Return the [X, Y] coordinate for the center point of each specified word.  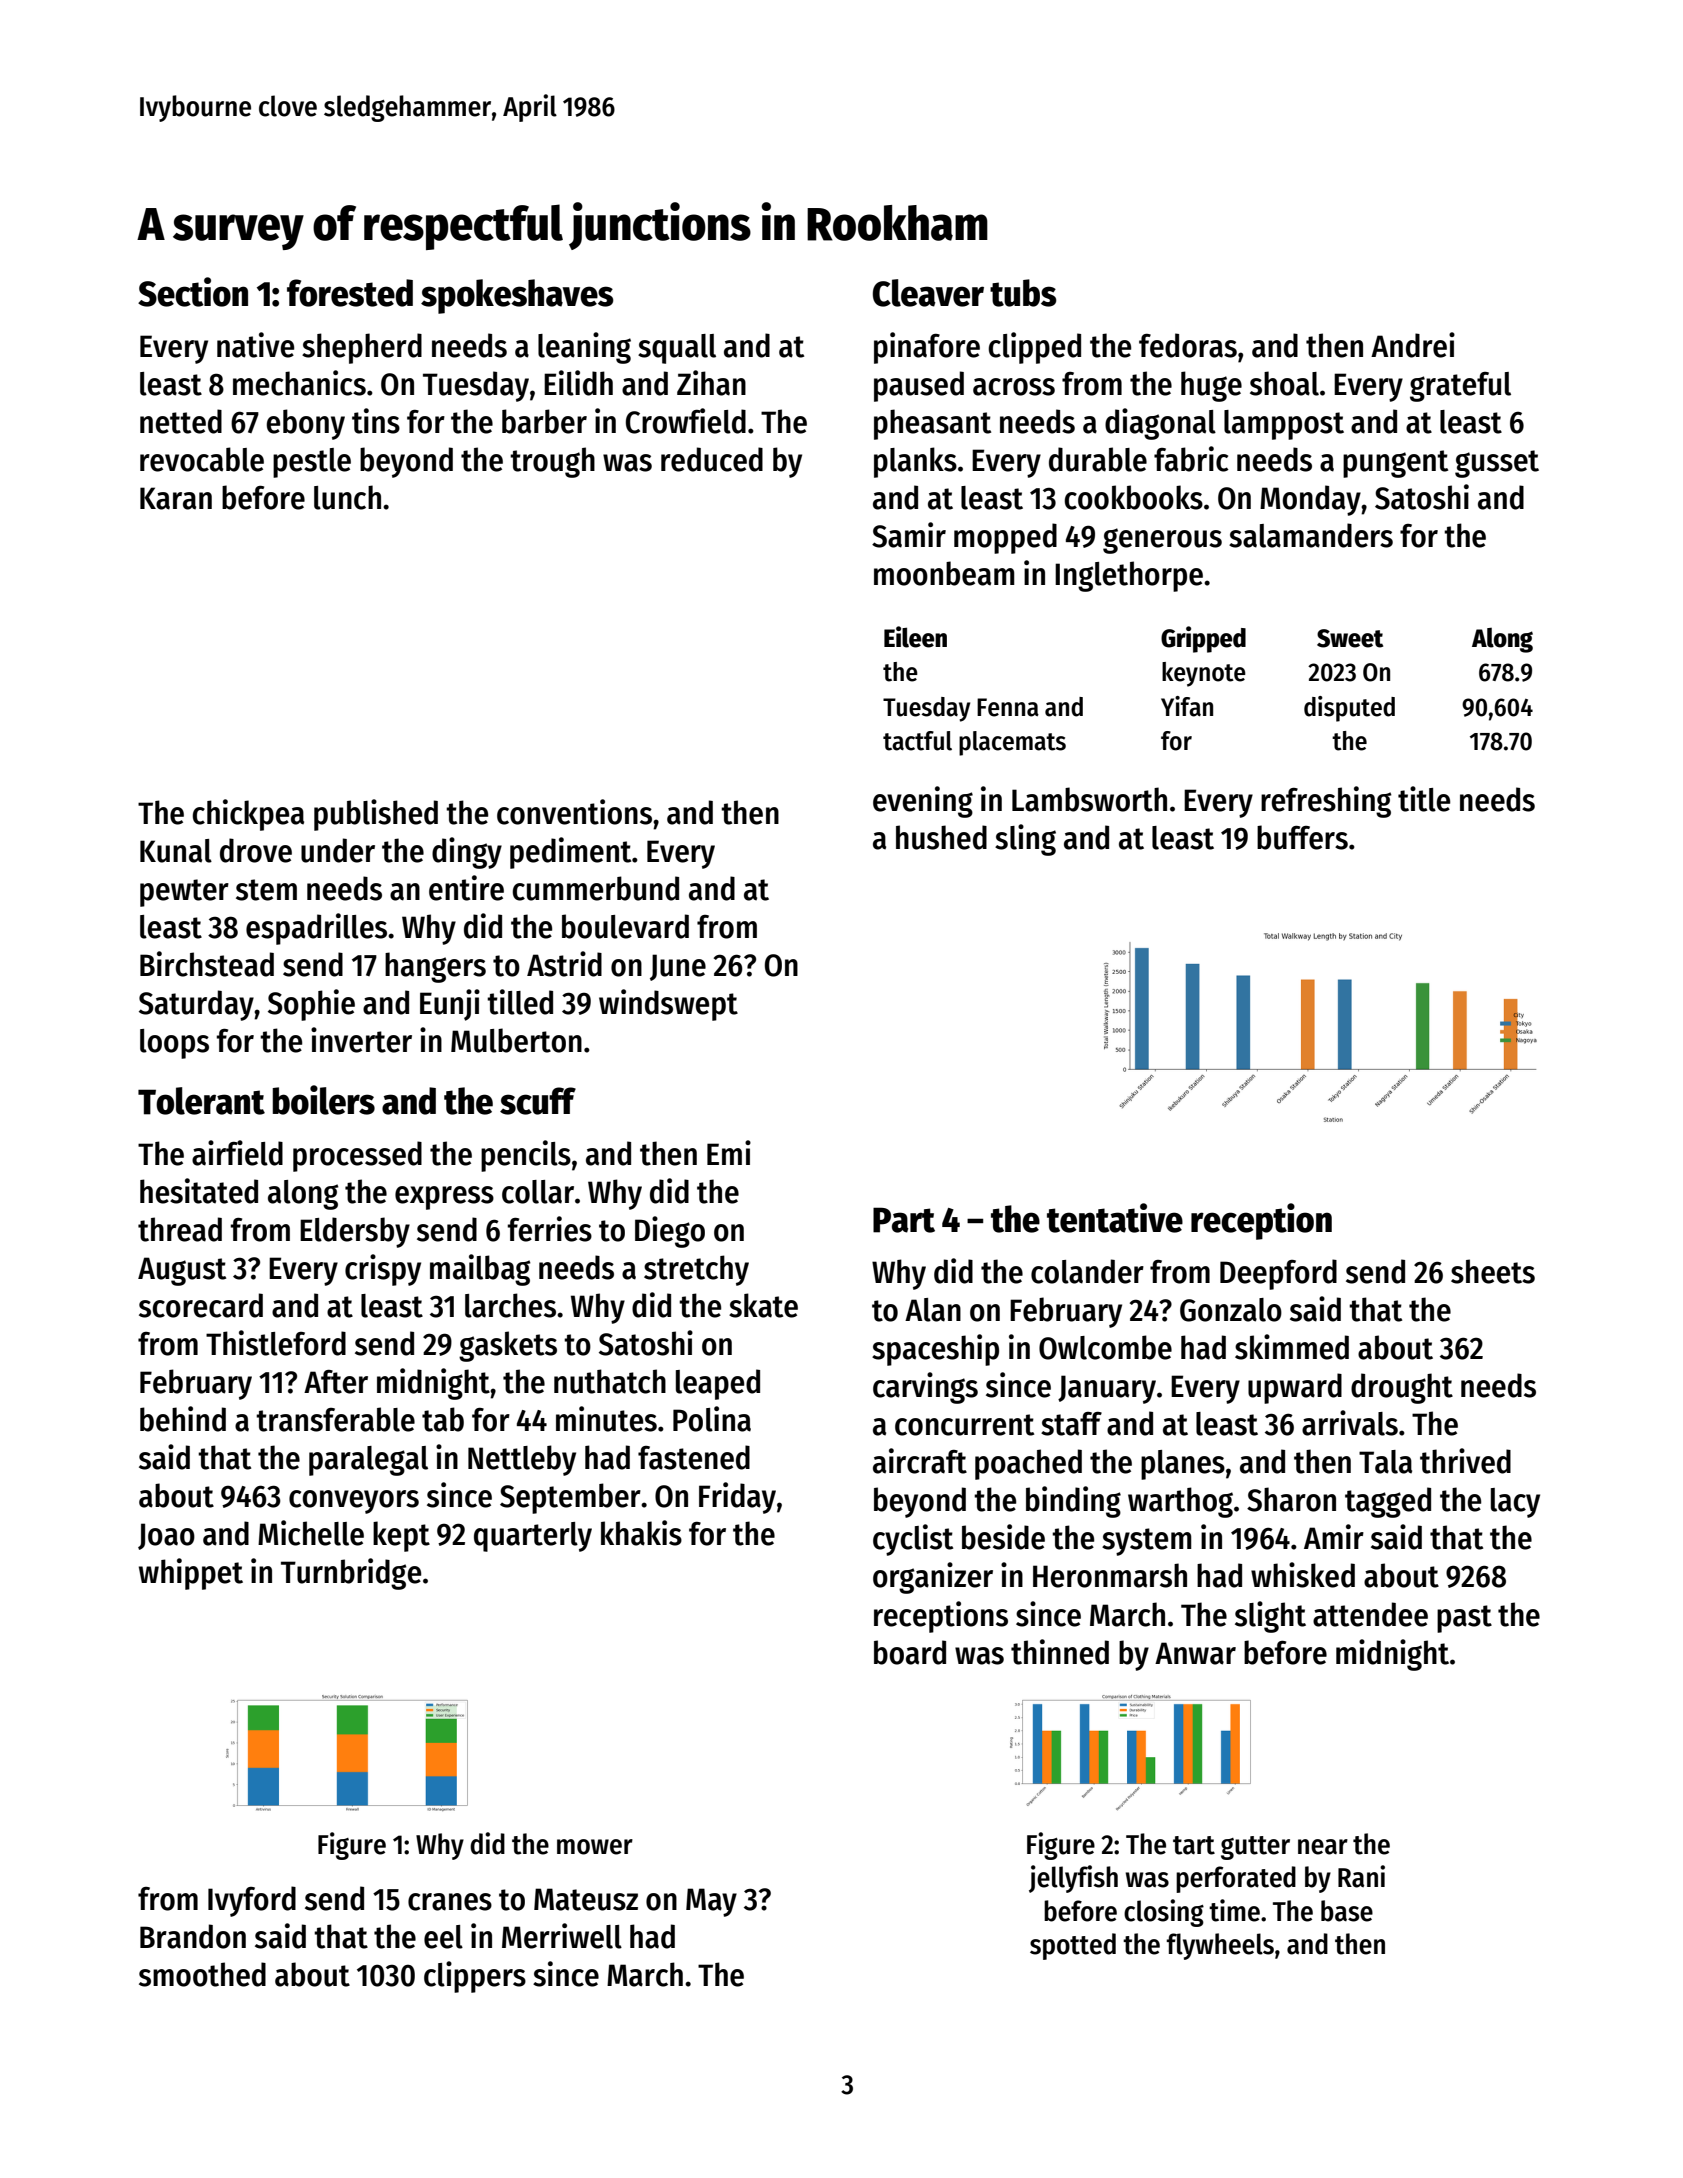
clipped [1035, 348]
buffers [1302, 837]
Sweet [1350, 638]
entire [466, 888]
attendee [1370, 1614]
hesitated [199, 1191]
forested [350, 293]
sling [1025, 840]
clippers [475, 1977]
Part [904, 1220]
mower [595, 1847]
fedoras [1188, 345]
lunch [347, 497]
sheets [1493, 1271]
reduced [712, 459]
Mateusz [586, 1899]
